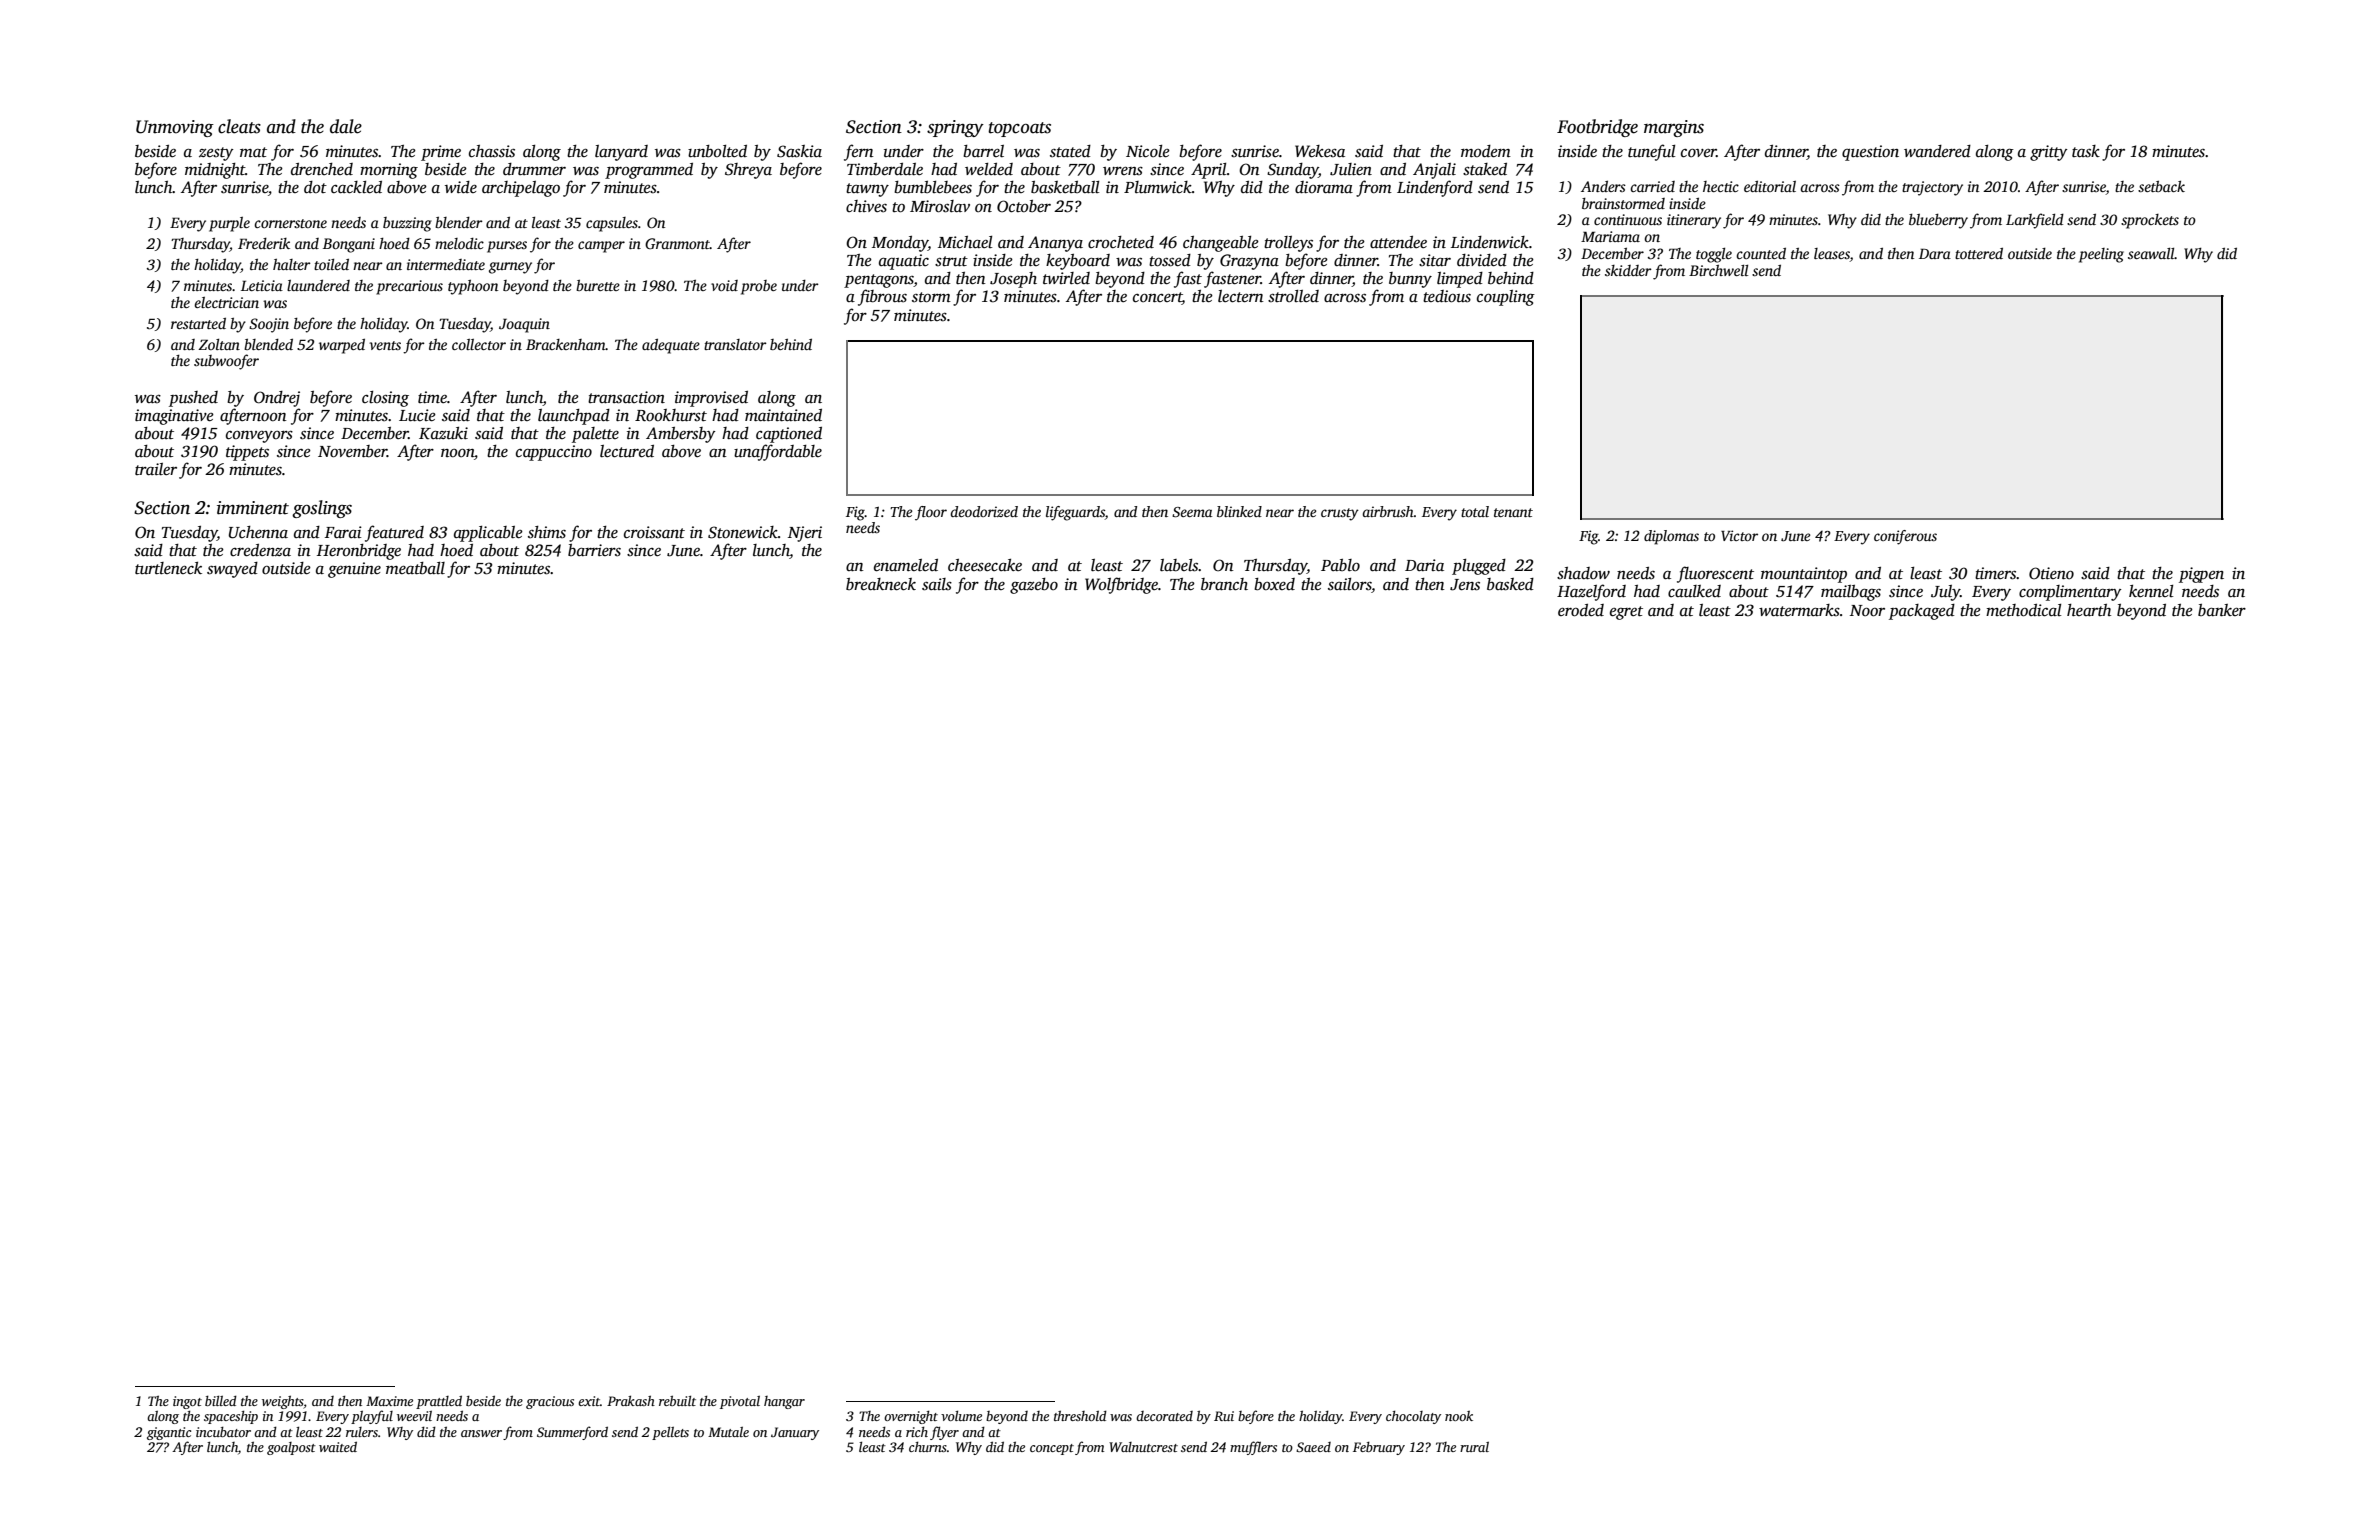 The width and height of the page is (2380, 1540). I want to click on methodical, so click(2024, 610).
